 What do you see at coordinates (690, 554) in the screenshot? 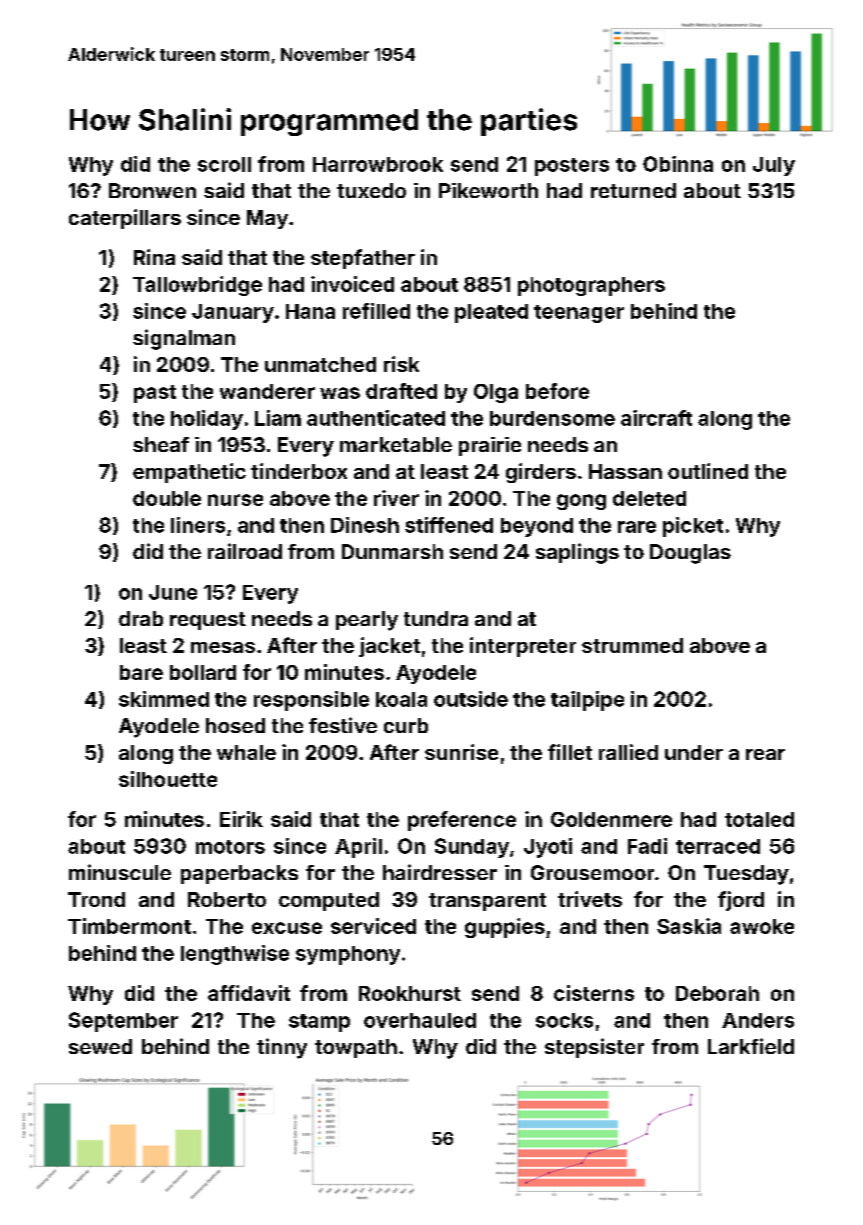
I see `Douglas` at bounding box center [690, 554].
